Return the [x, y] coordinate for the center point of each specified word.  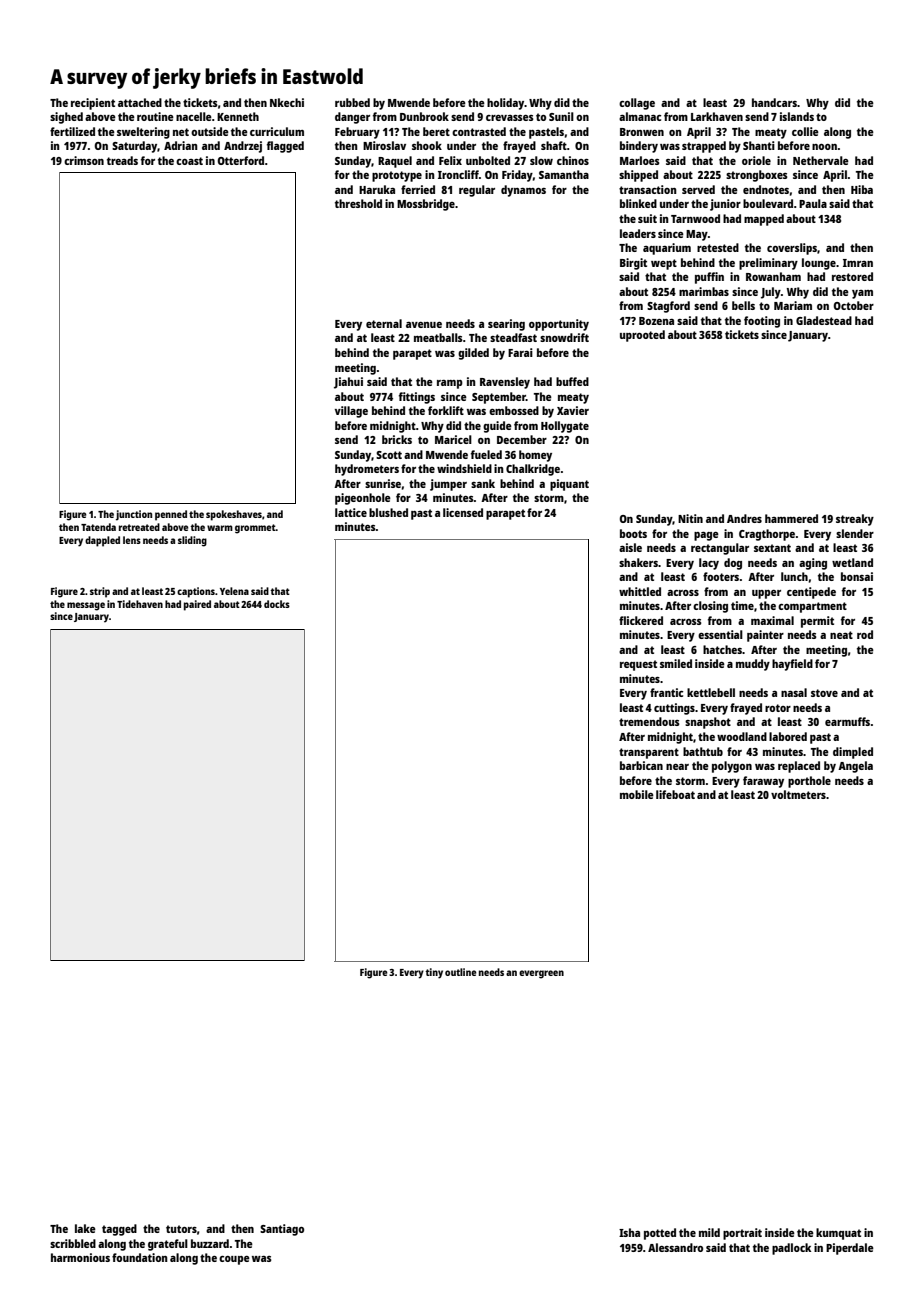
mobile [637, 794]
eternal [384, 323]
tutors [181, 1229]
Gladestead [824, 320]
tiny [434, 973]
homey [535, 456]
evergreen [541, 974]
